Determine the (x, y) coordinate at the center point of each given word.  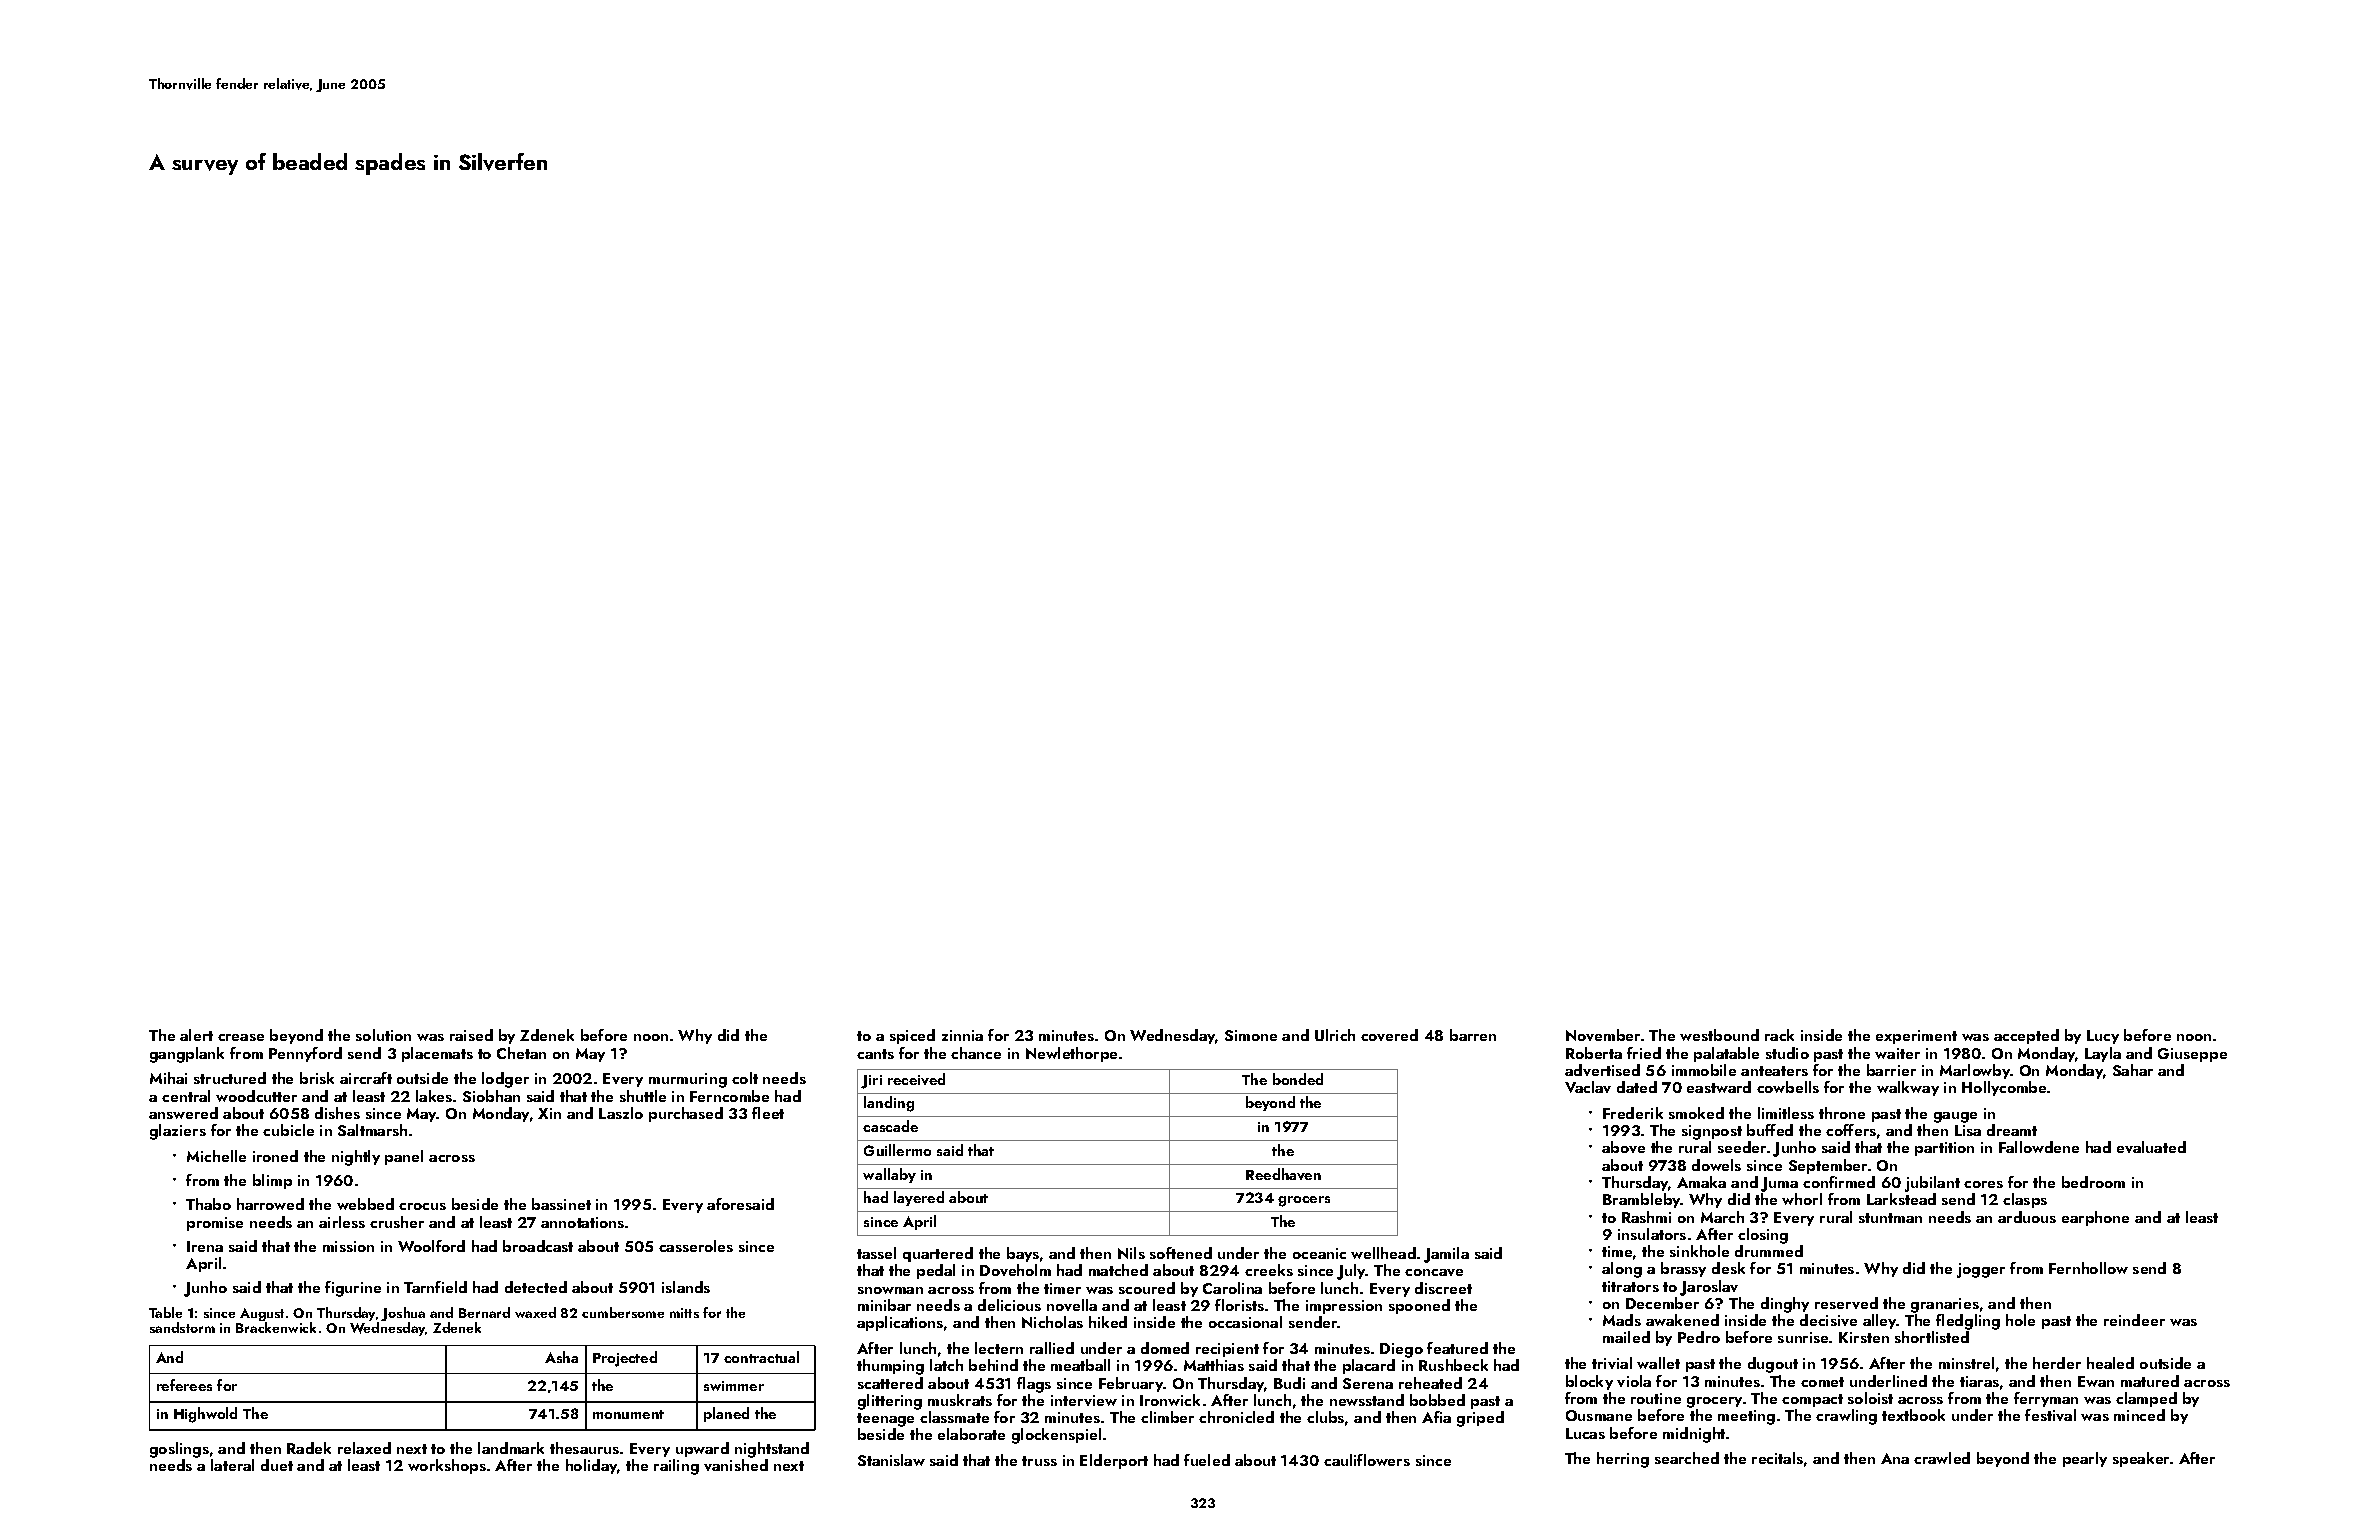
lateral (232, 1465)
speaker (2141, 1459)
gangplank (187, 1055)
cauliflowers (1367, 1460)
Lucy (2103, 1037)
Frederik (1633, 1113)
